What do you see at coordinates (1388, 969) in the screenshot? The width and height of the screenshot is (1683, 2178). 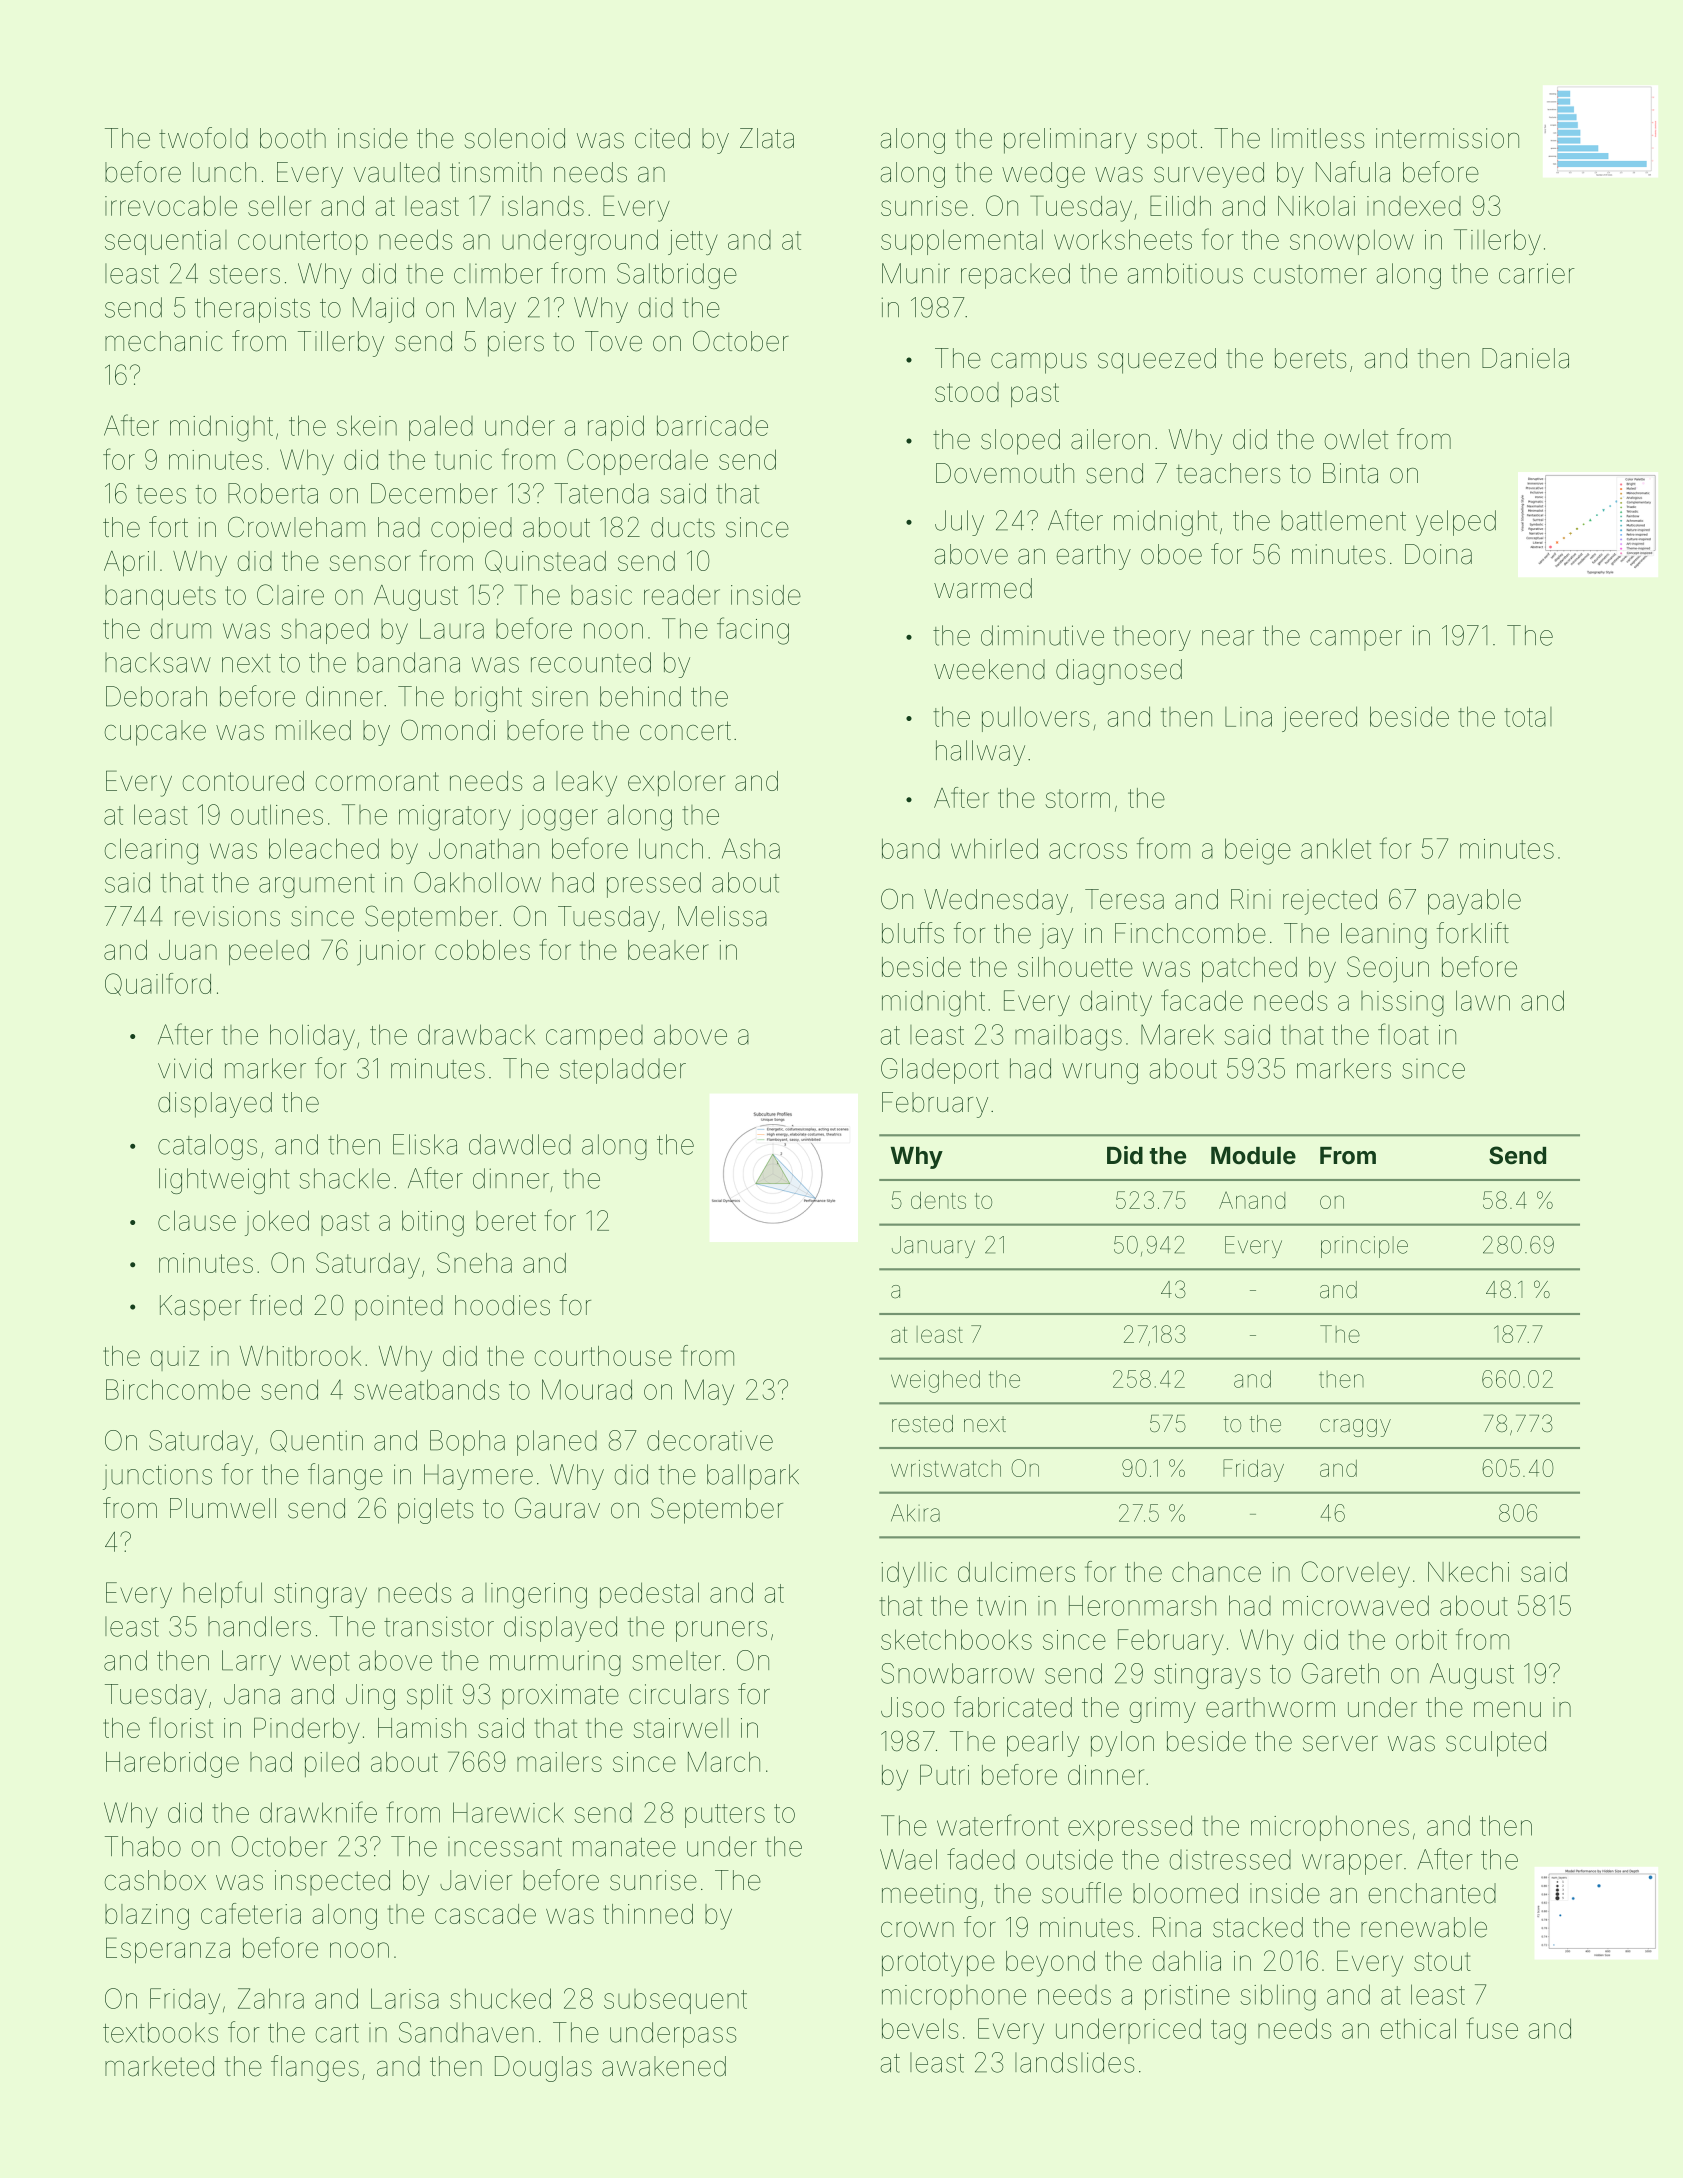 I see `Seojun` at bounding box center [1388, 969].
